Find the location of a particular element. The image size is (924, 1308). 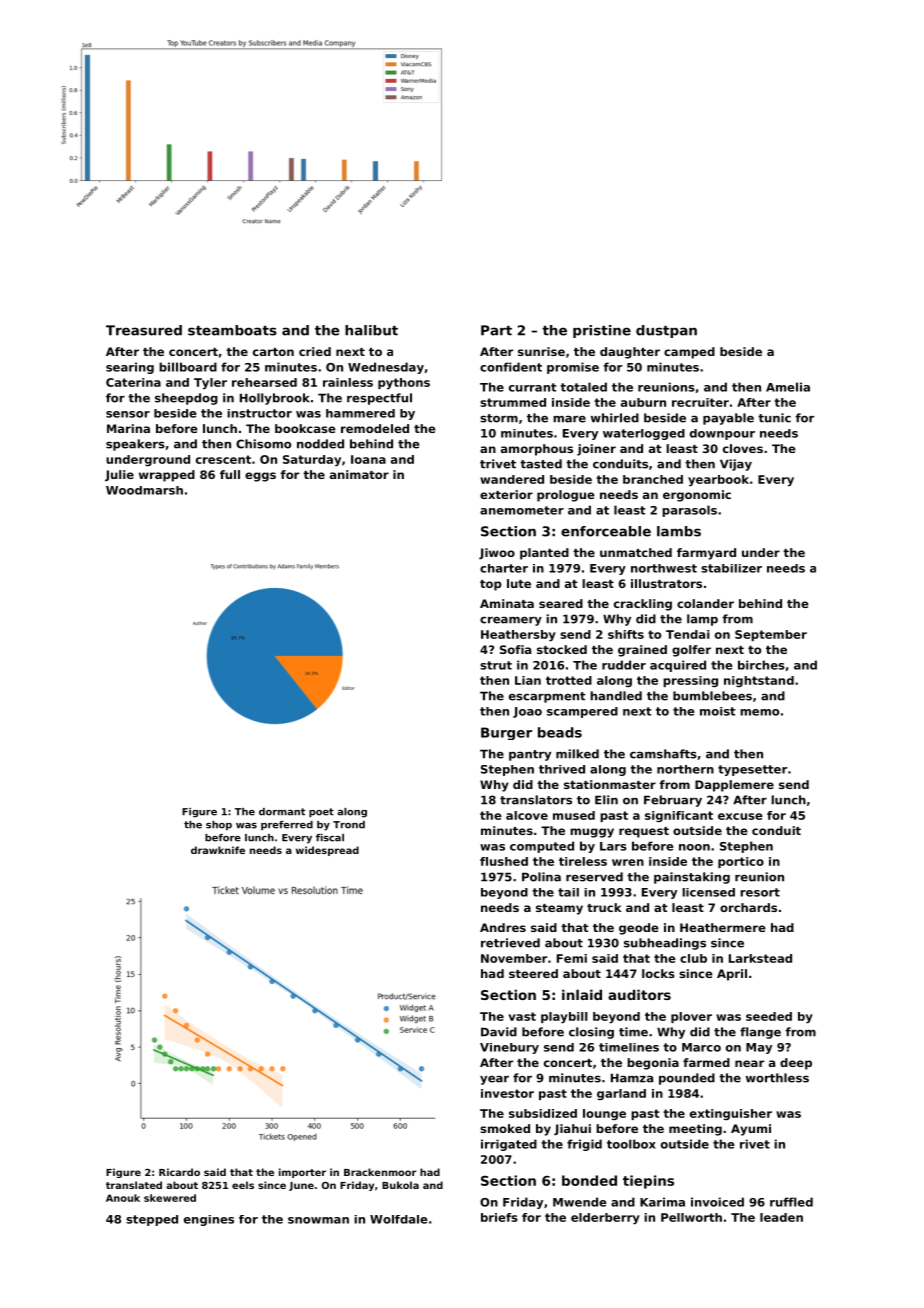

colander is located at coordinates (705, 603).
